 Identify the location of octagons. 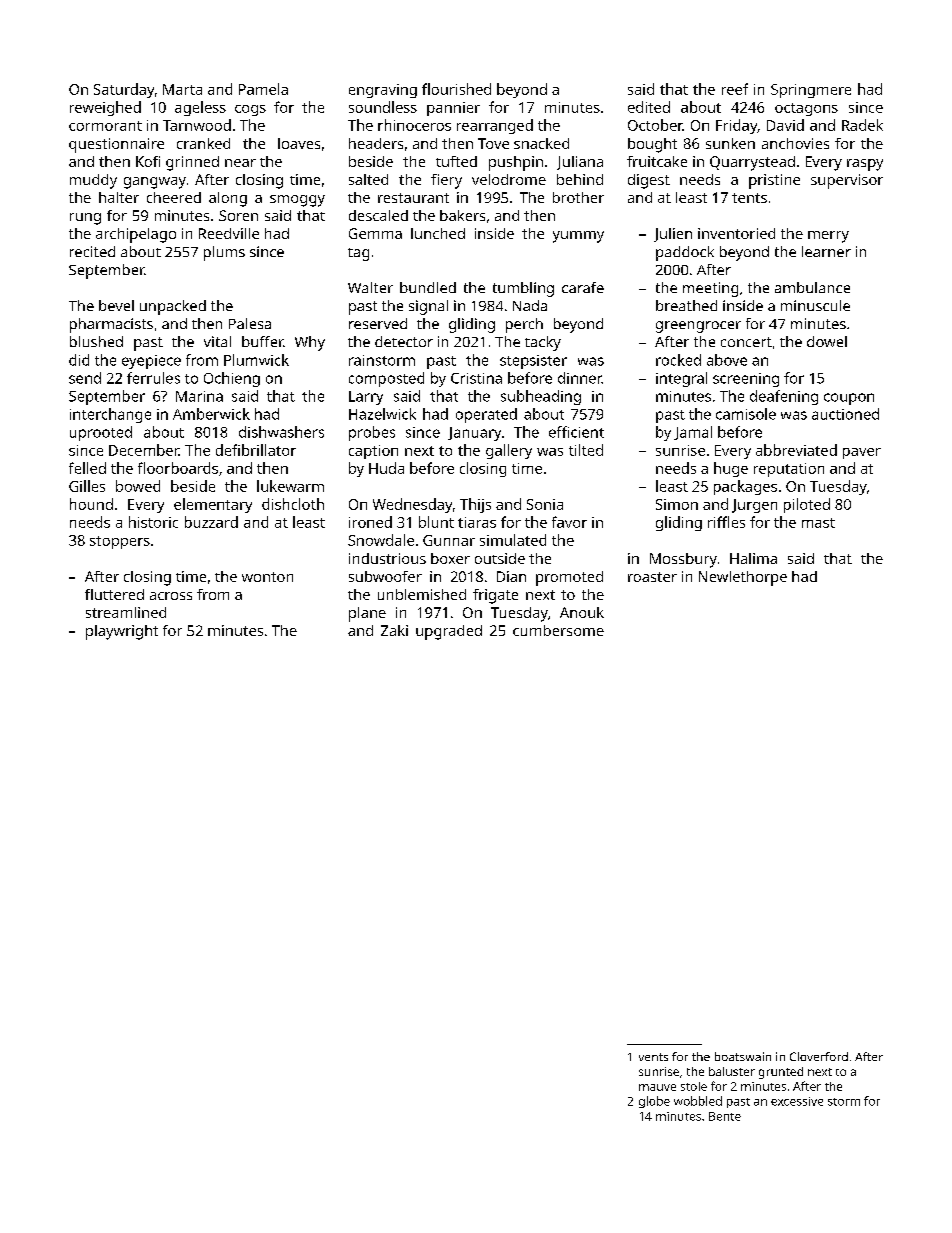
(806, 109).
